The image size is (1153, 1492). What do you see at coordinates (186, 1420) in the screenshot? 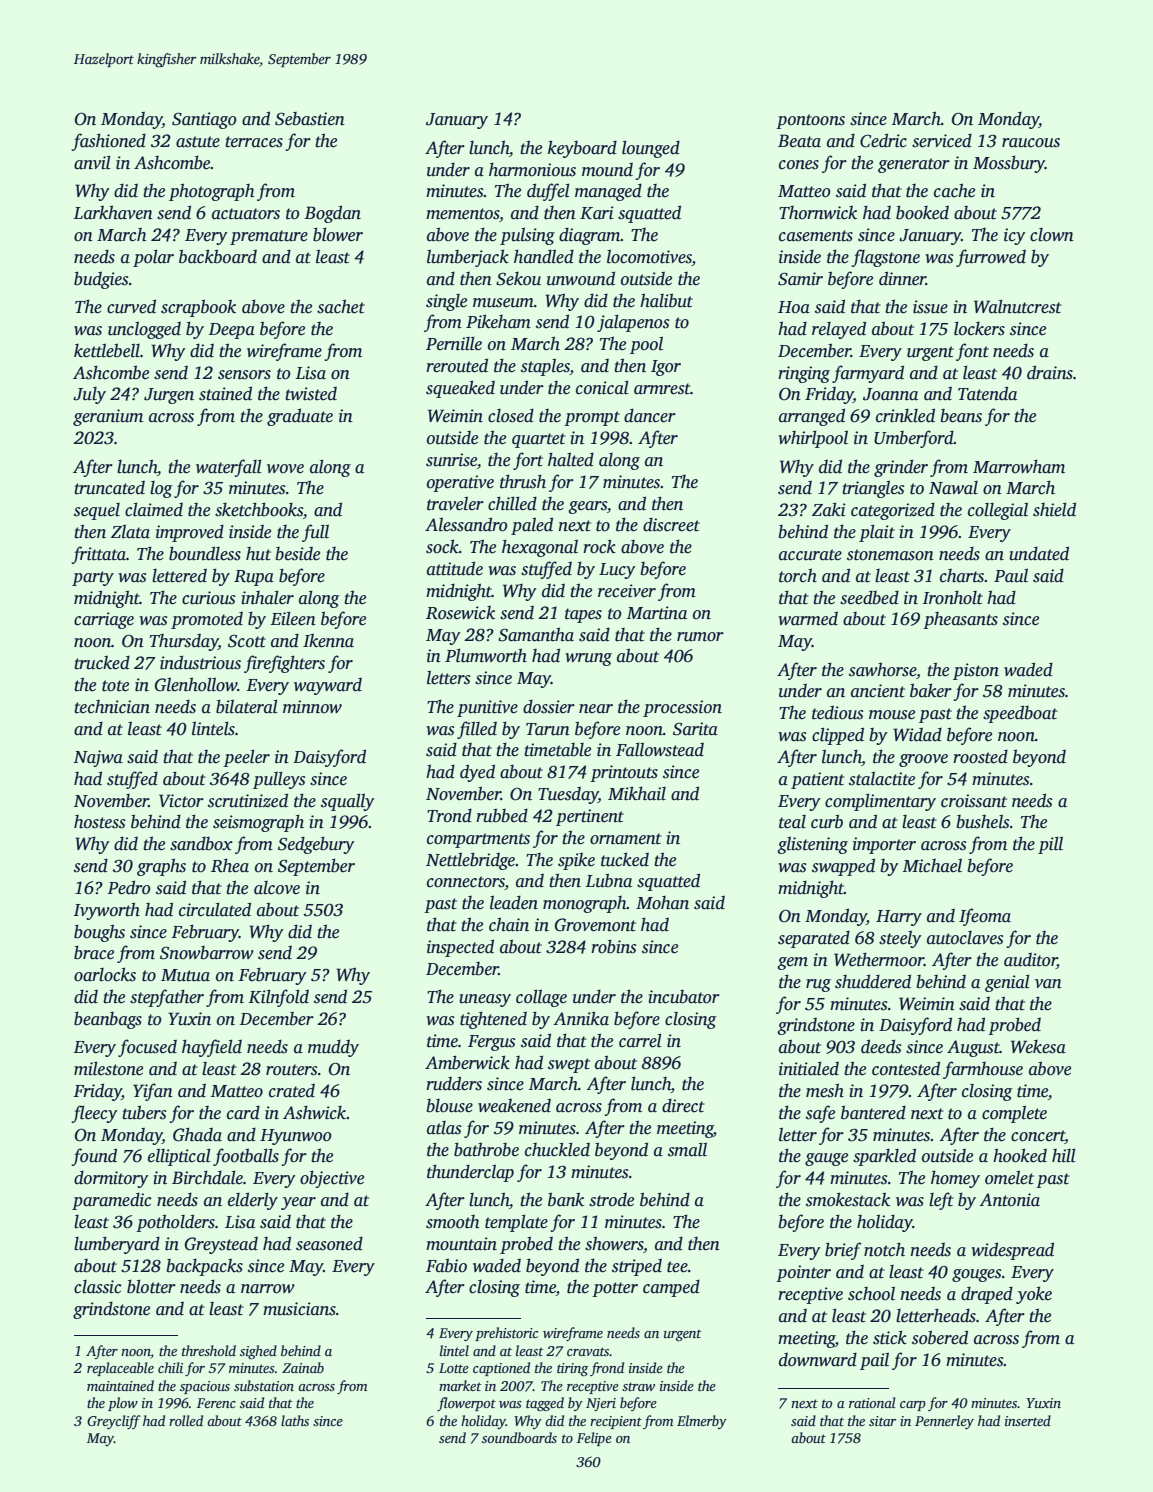
I see `rolled` at bounding box center [186, 1420].
